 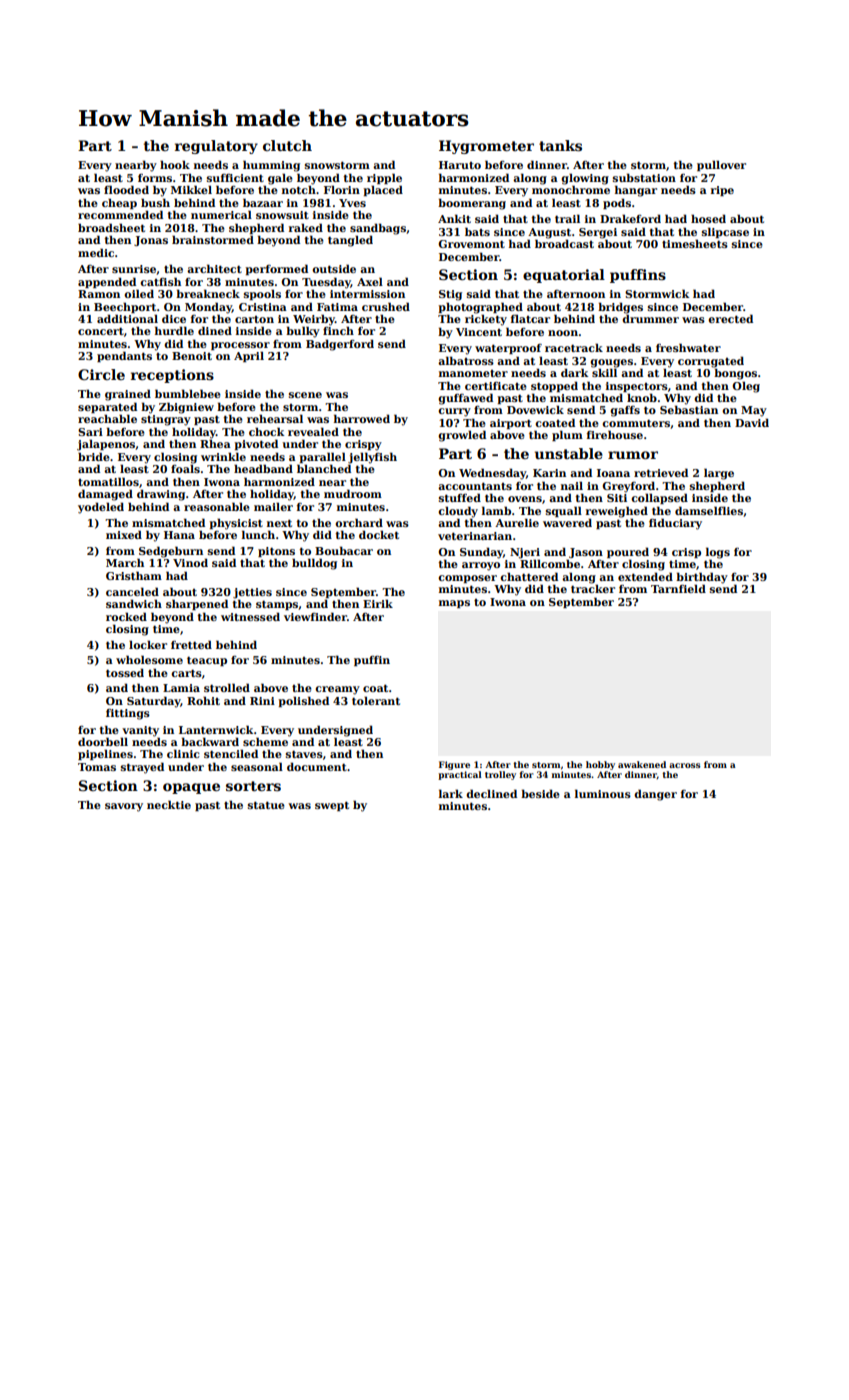 I want to click on finch, so click(x=338, y=330).
